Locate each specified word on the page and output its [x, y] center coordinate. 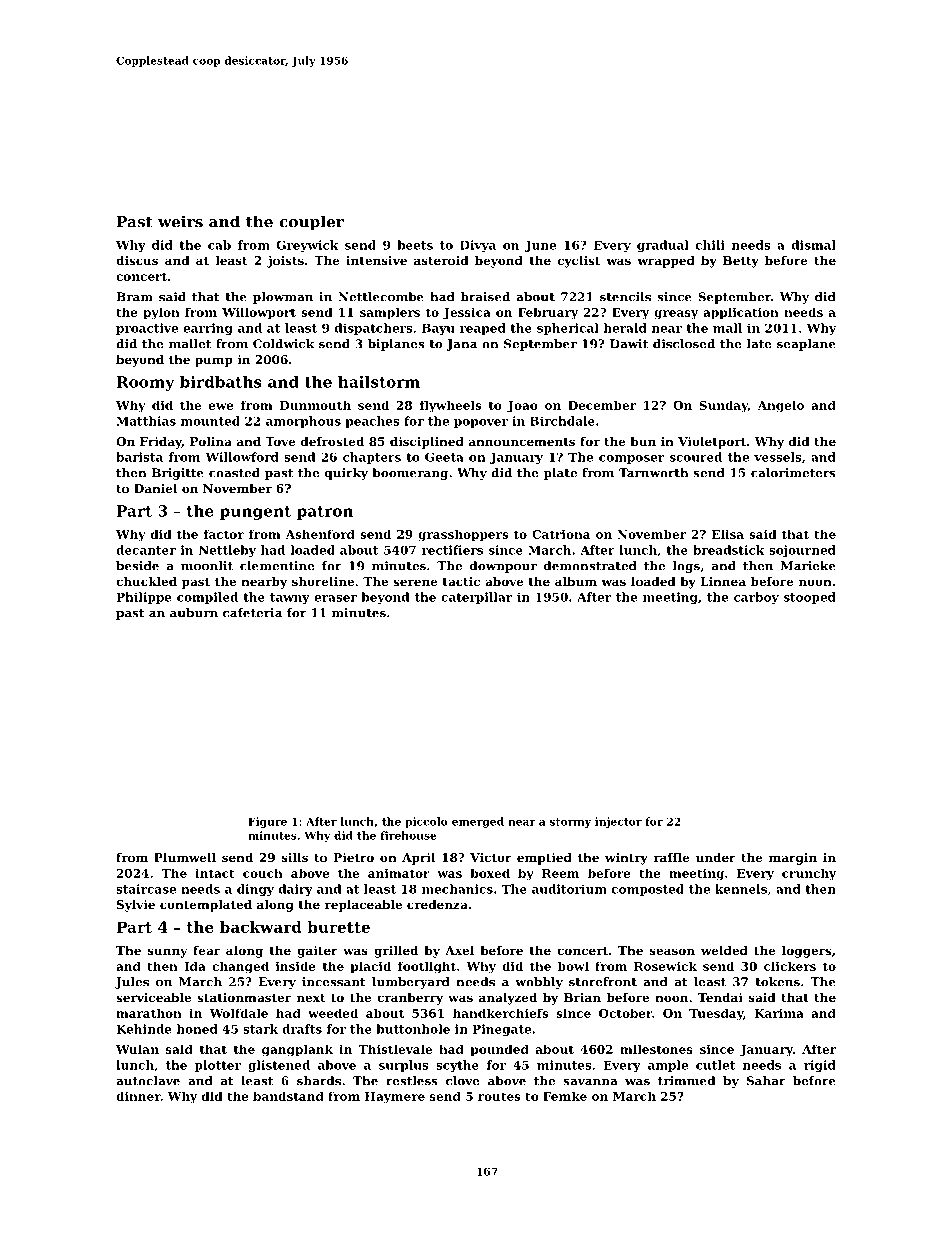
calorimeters [793, 473]
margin [793, 859]
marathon [149, 1013]
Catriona [561, 534]
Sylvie [136, 906]
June [540, 246]
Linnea [723, 581]
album [576, 581]
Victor [491, 857]
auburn [194, 613]
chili [710, 245]
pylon [161, 313]
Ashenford [320, 534]
